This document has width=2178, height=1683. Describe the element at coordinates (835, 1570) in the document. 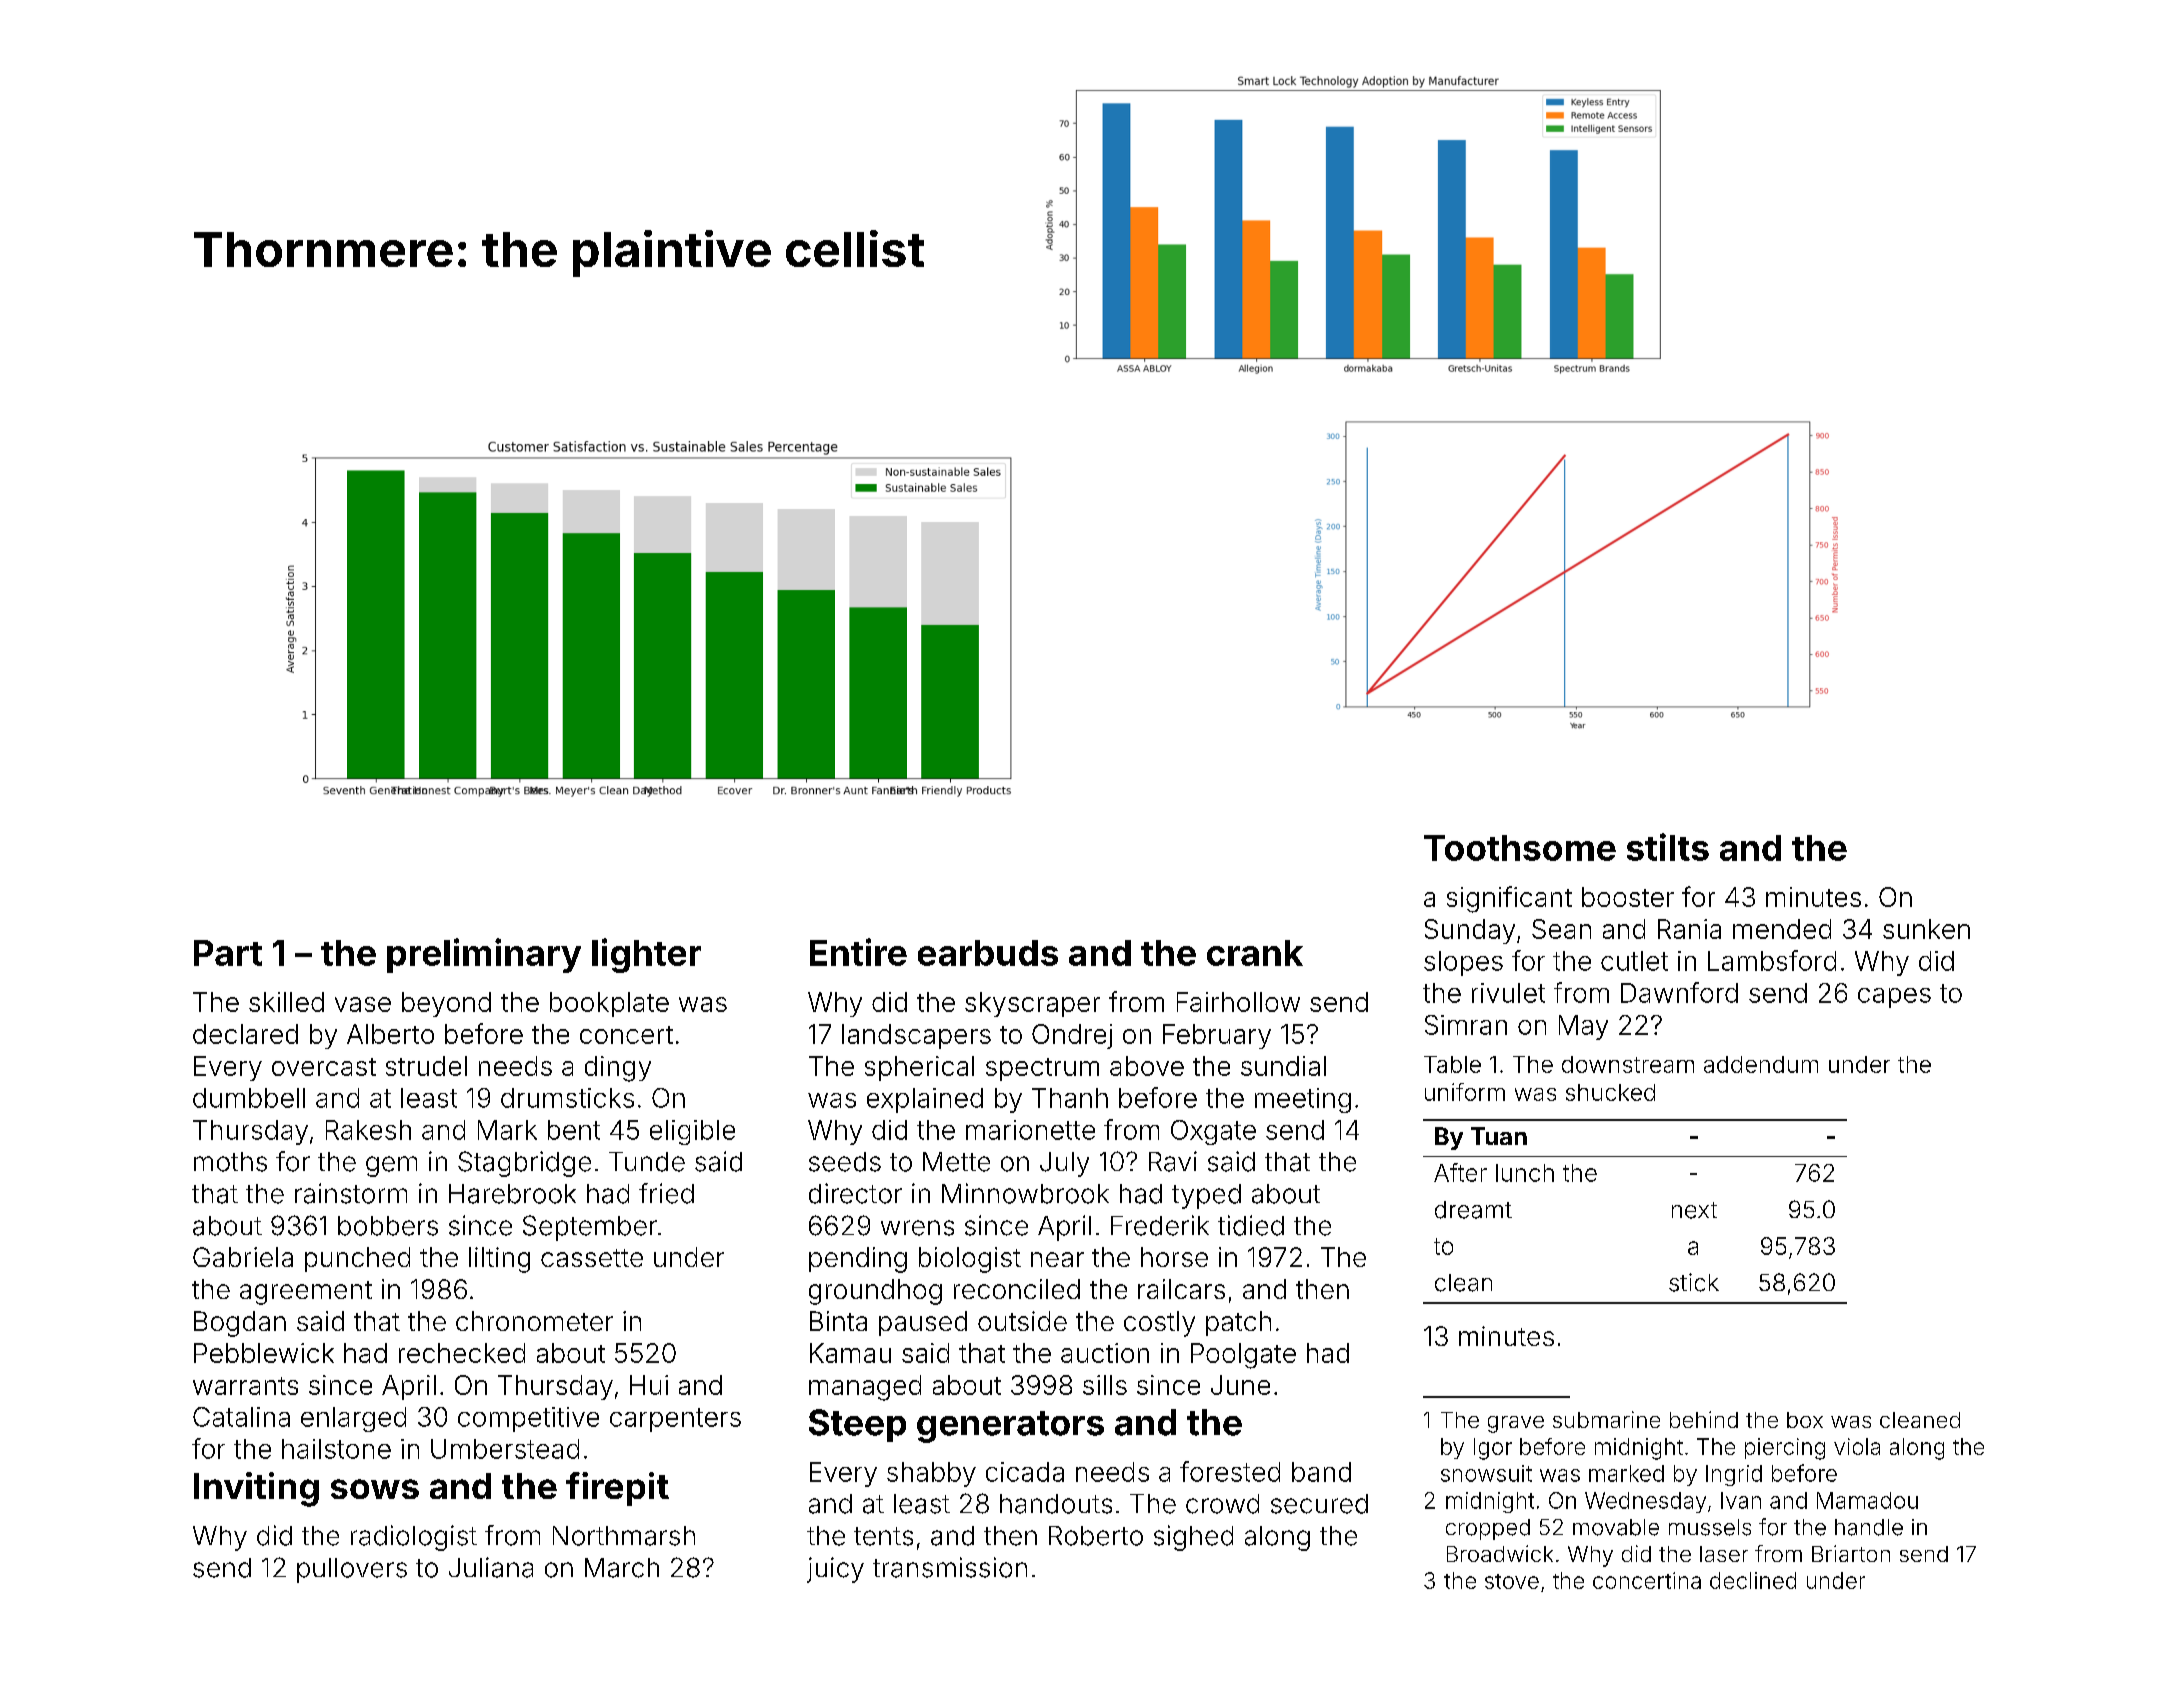

I see `juicy` at that location.
